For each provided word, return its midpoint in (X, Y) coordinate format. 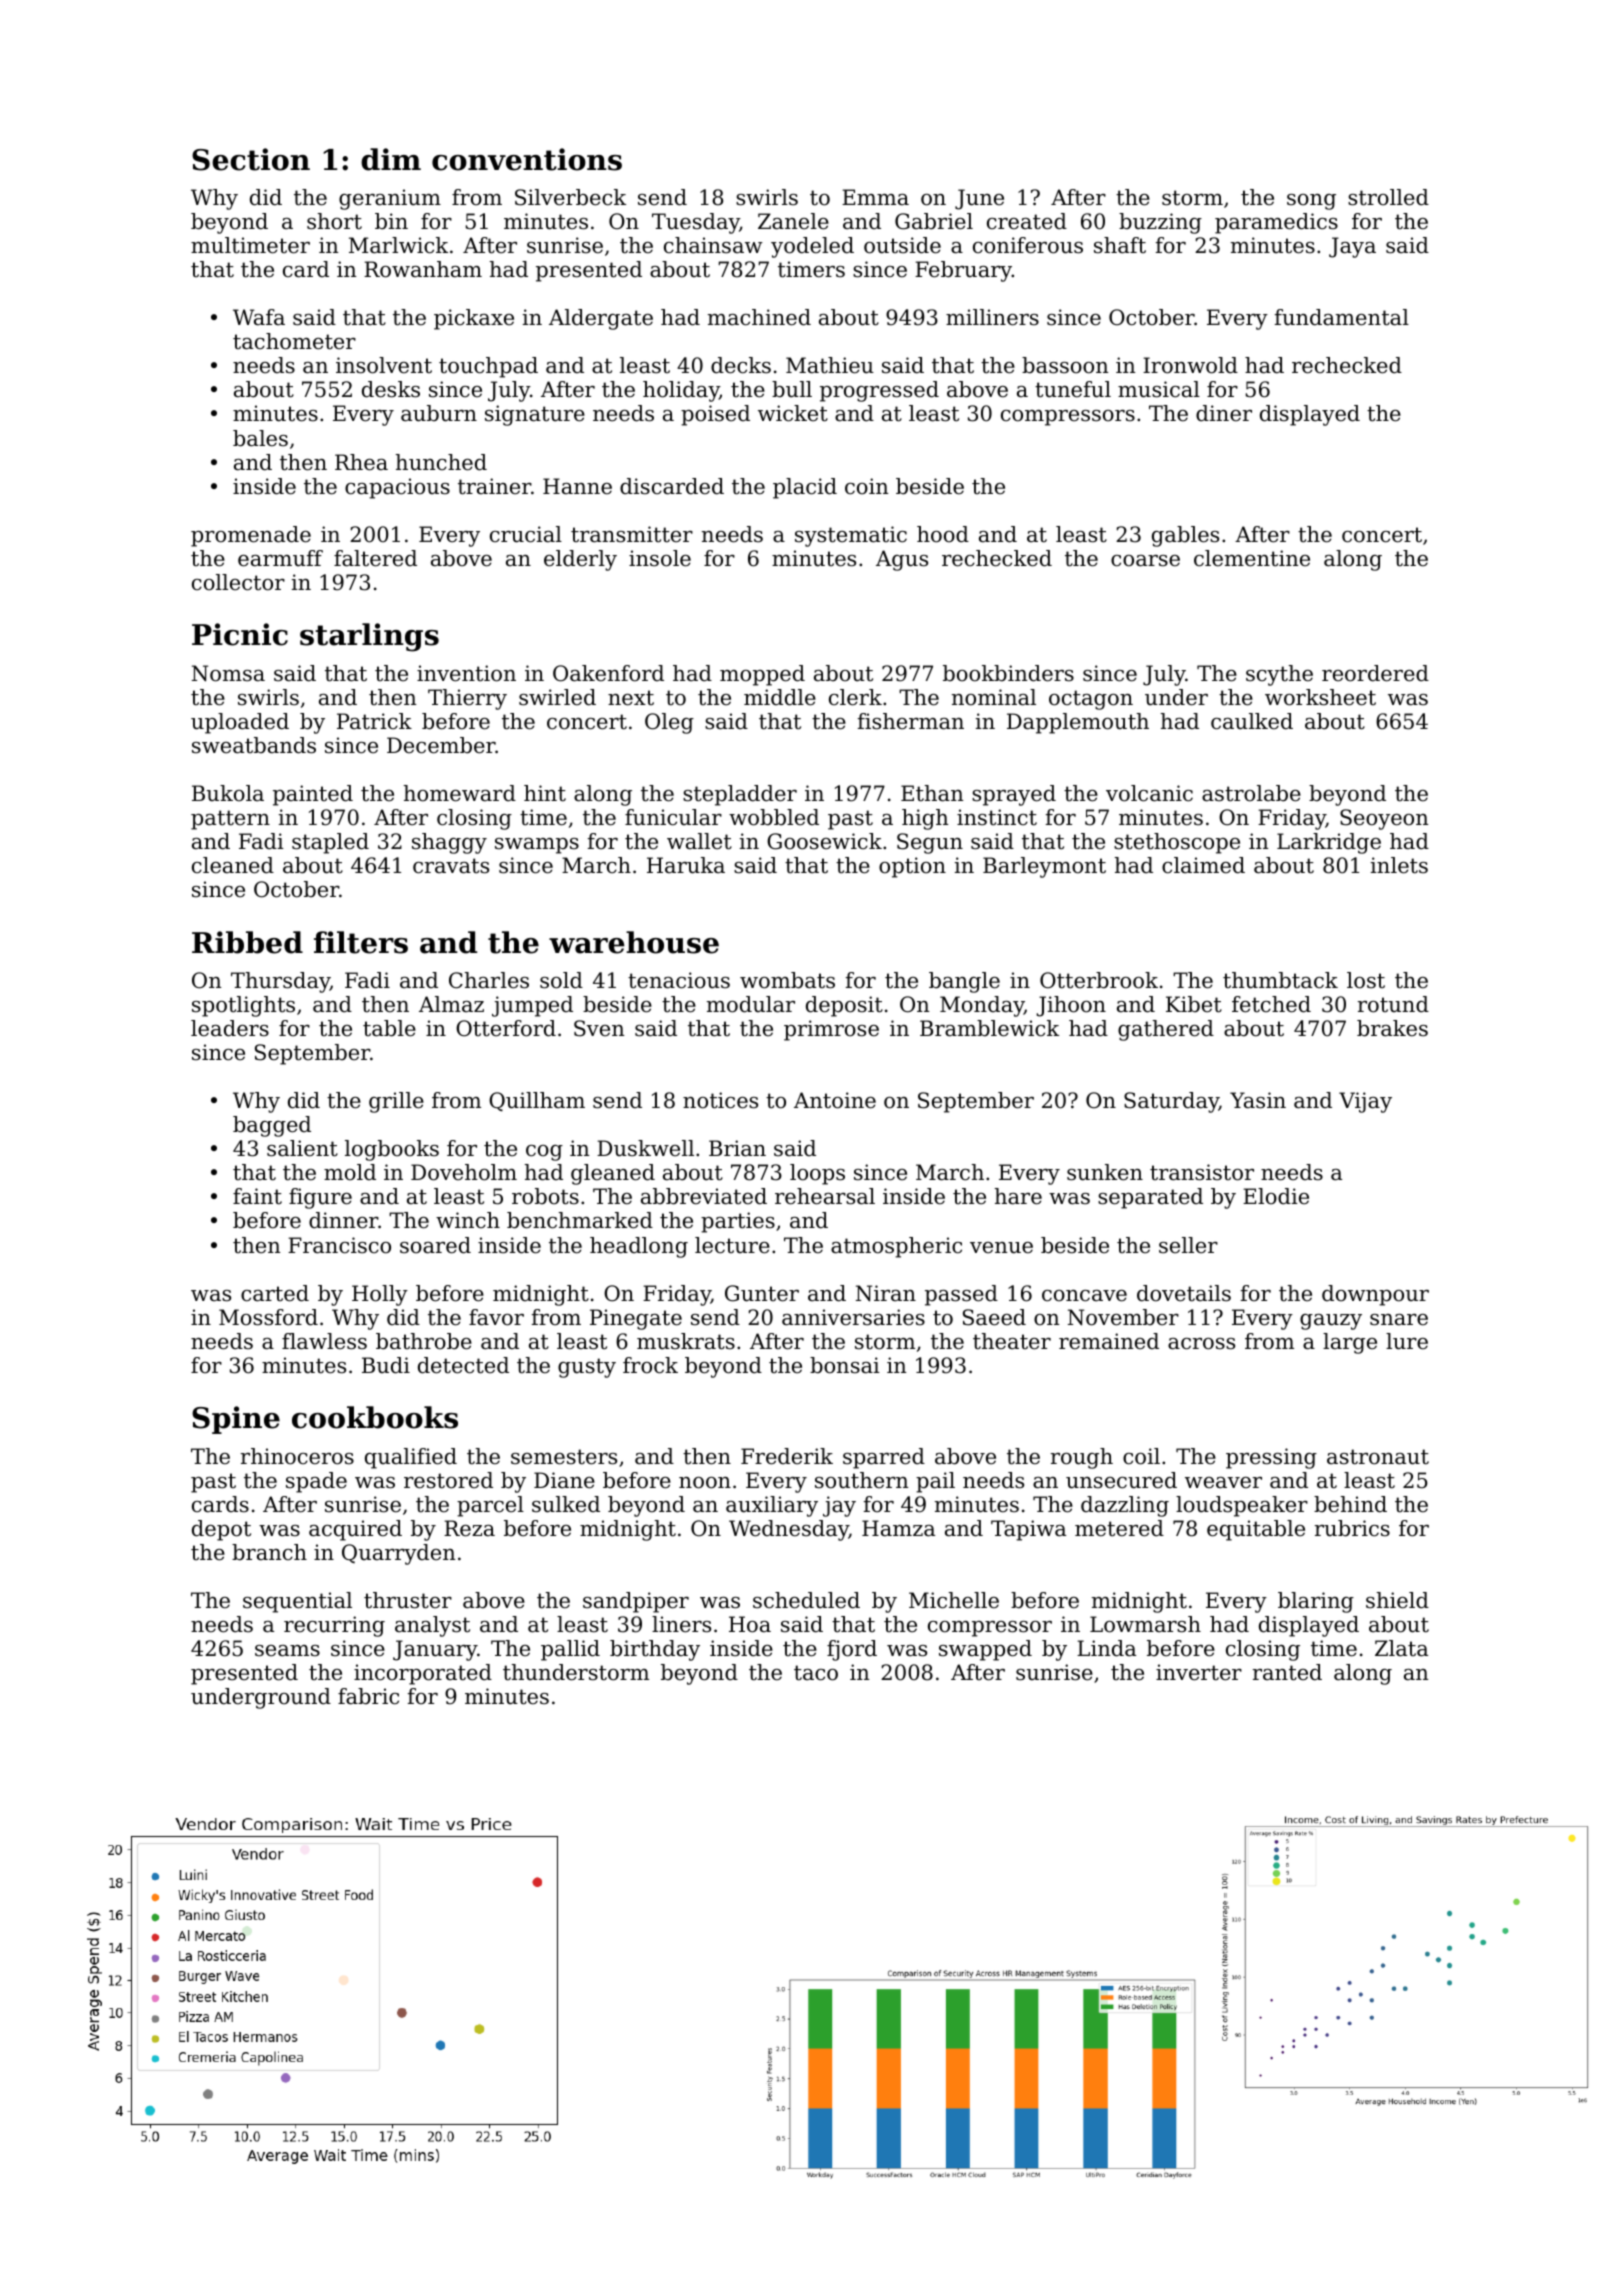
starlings (369, 637)
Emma (875, 197)
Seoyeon (1384, 819)
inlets (1399, 865)
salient (302, 1148)
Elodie (1276, 1196)
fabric (368, 1696)
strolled (1388, 197)
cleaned (233, 865)
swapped (985, 1650)
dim (391, 159)
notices (720, 1100)
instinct (997, 817)
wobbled (774, 817)
